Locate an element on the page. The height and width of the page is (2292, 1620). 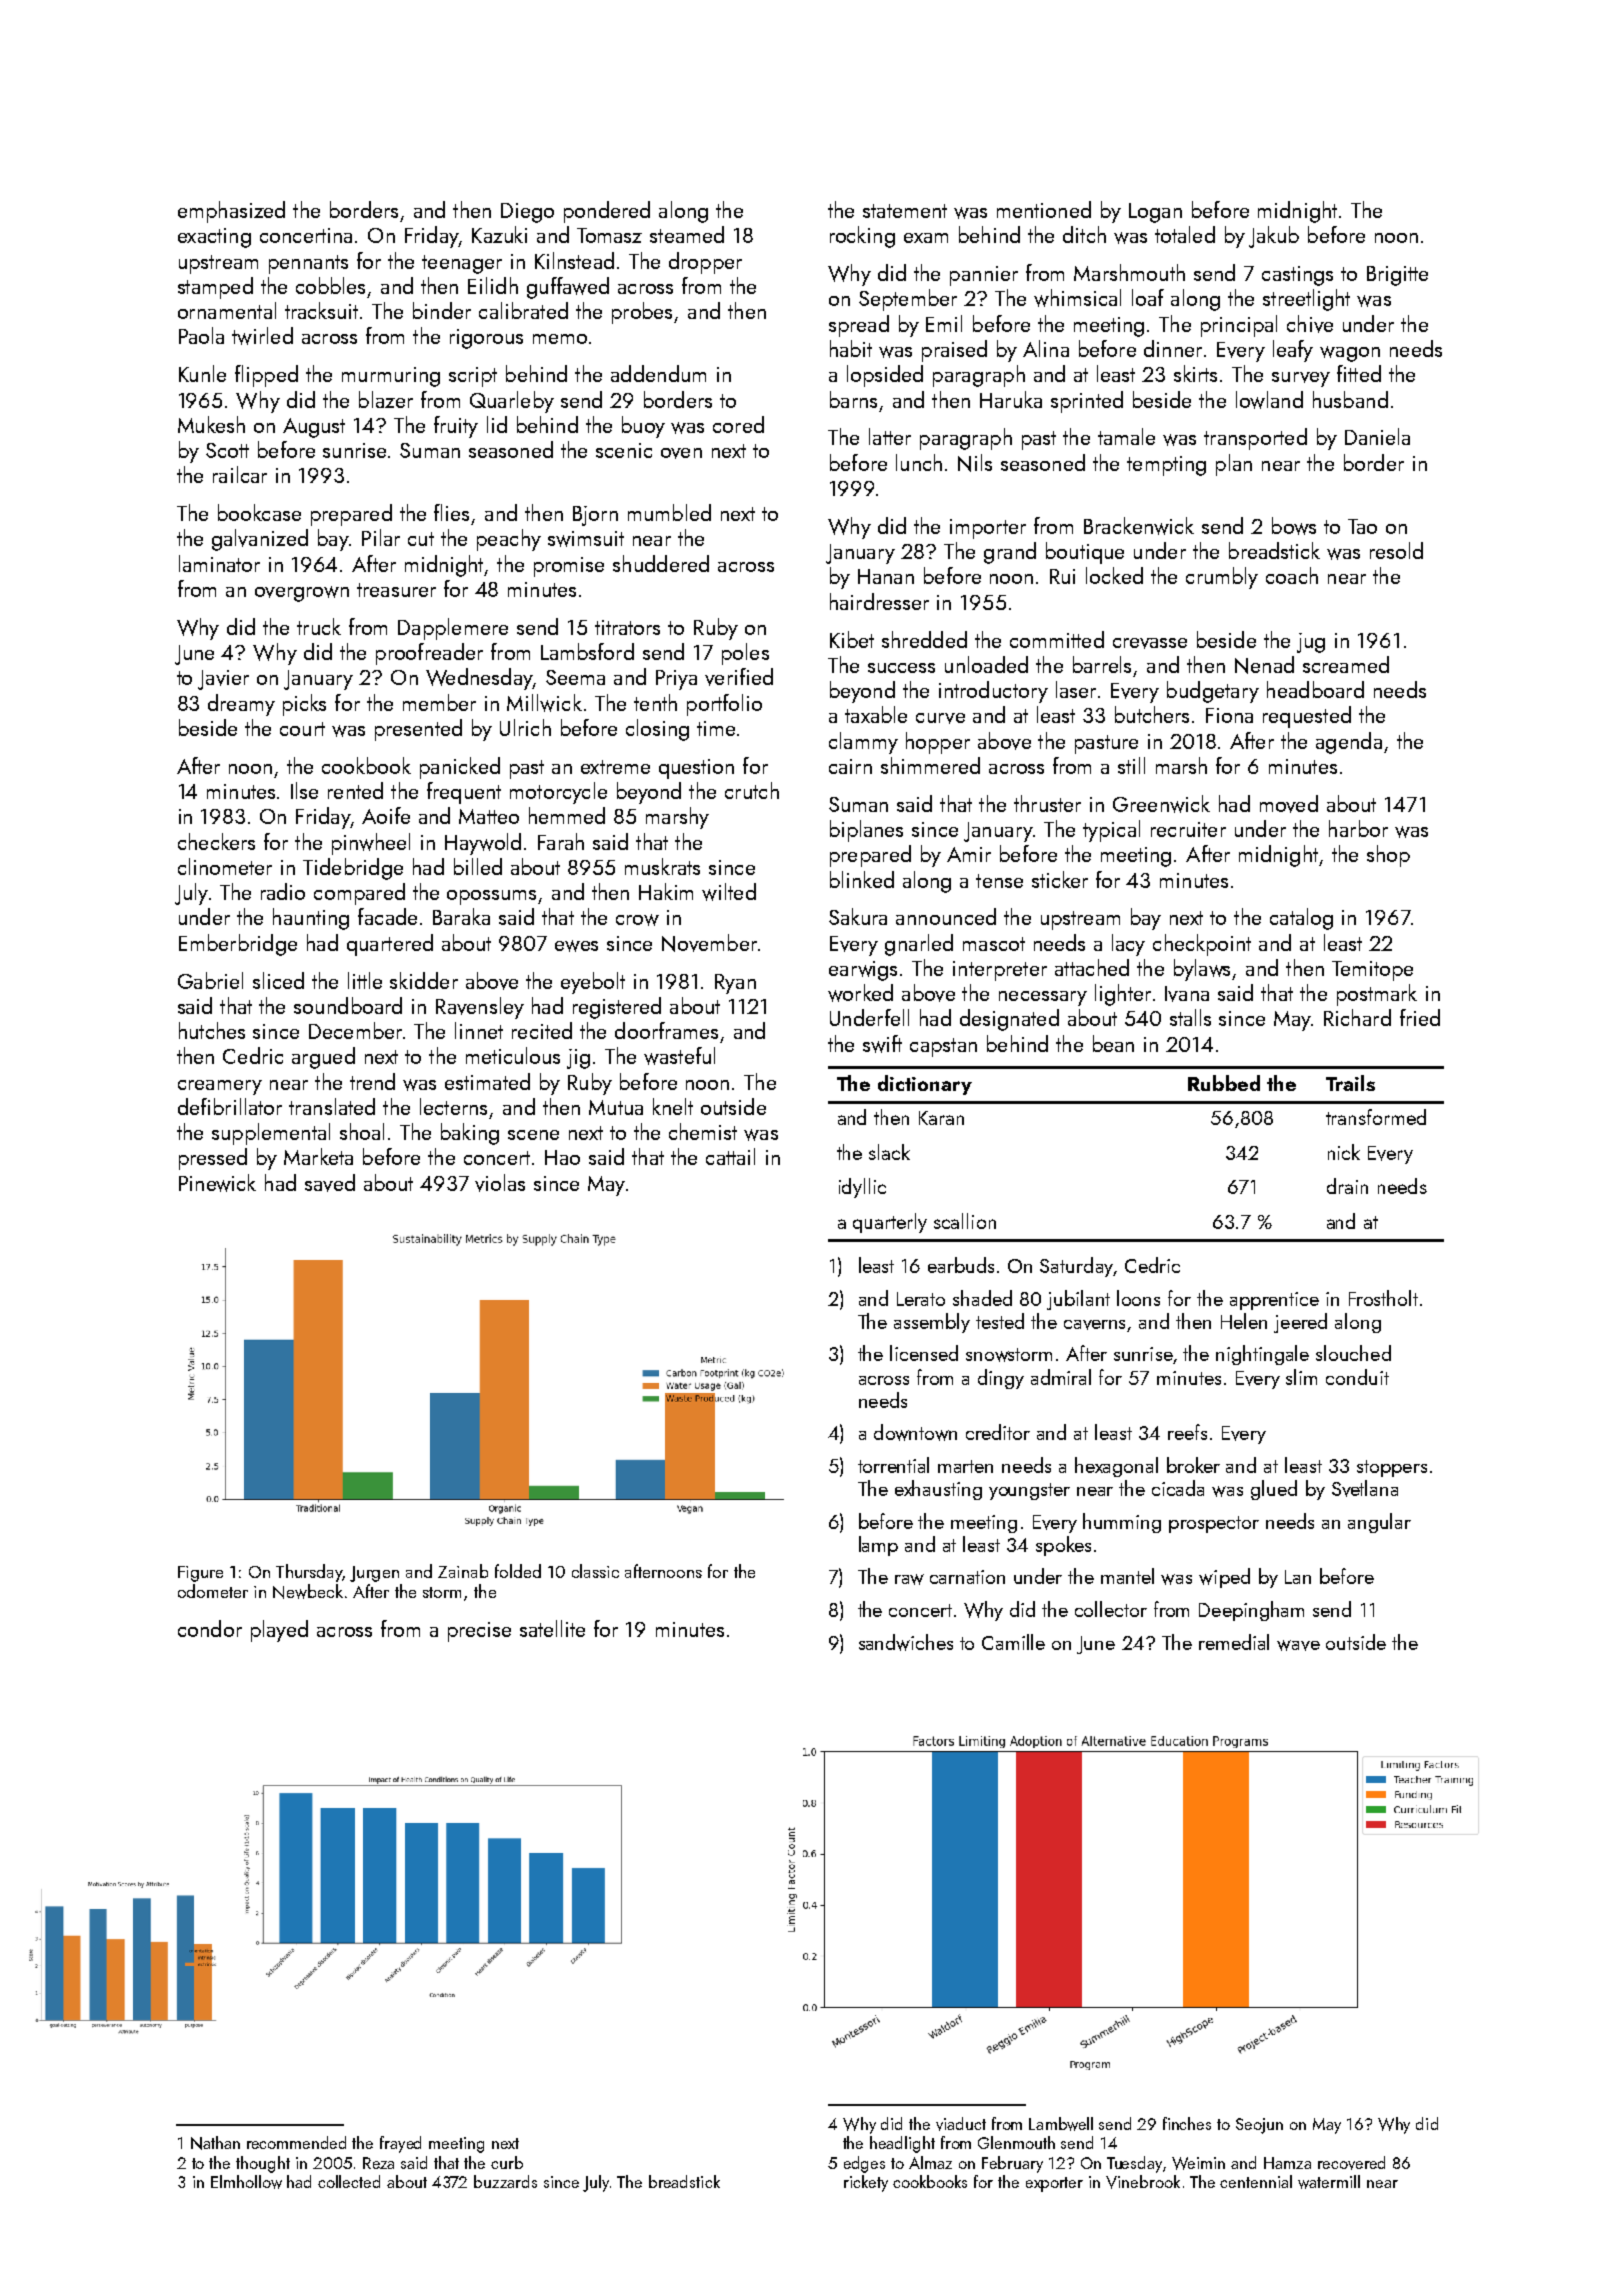
resold is located at coordinates (1396, 550).
